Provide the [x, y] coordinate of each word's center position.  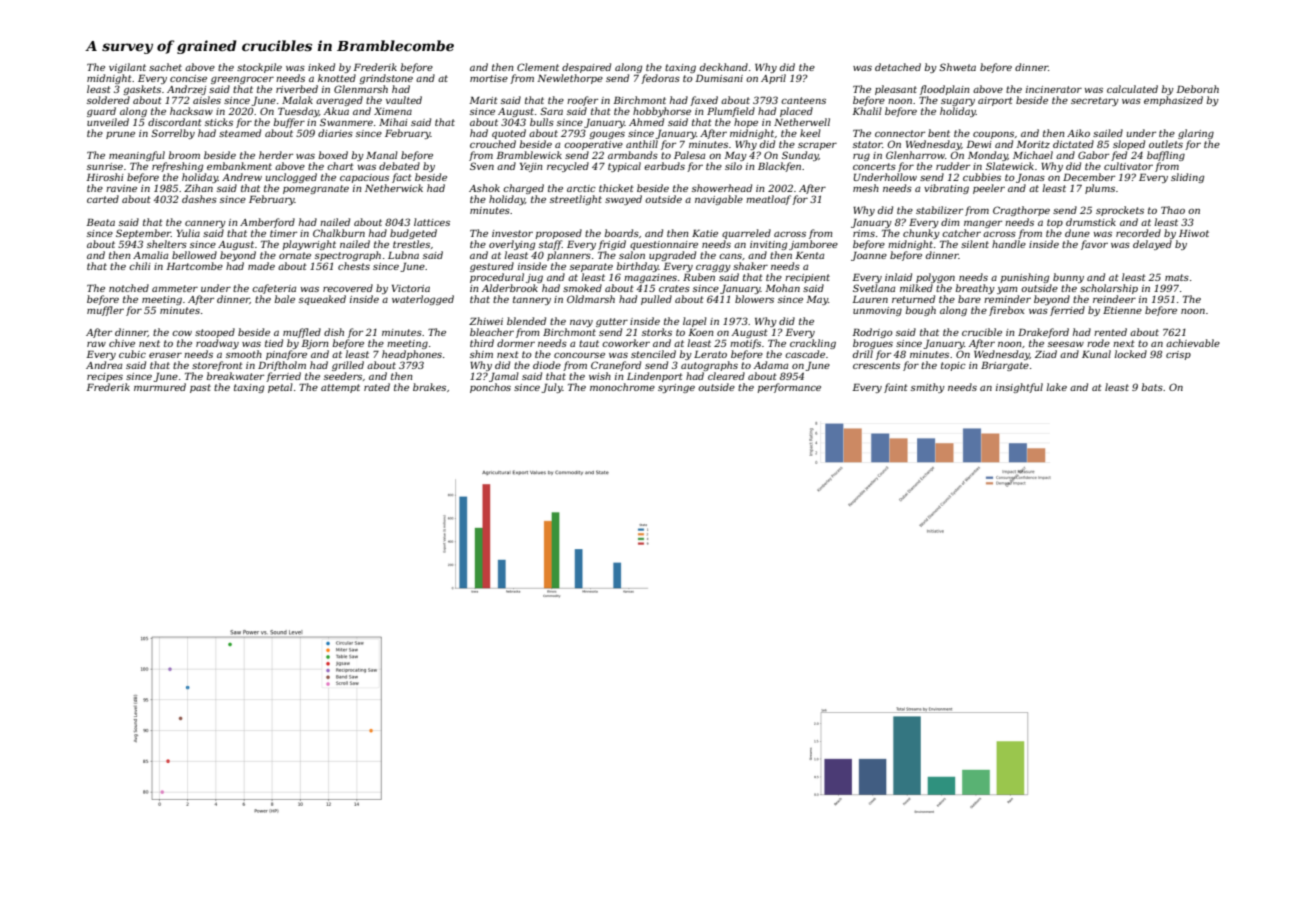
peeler [989, 189]
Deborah [1197, 89]
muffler [105, 311]
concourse [579, 355]
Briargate [1005, 366]
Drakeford [1043, 333]
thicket [616, 188]
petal [280, 388]
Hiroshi [104, 177]
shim [481, 354]
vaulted [404, 100]
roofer [582, 101]
